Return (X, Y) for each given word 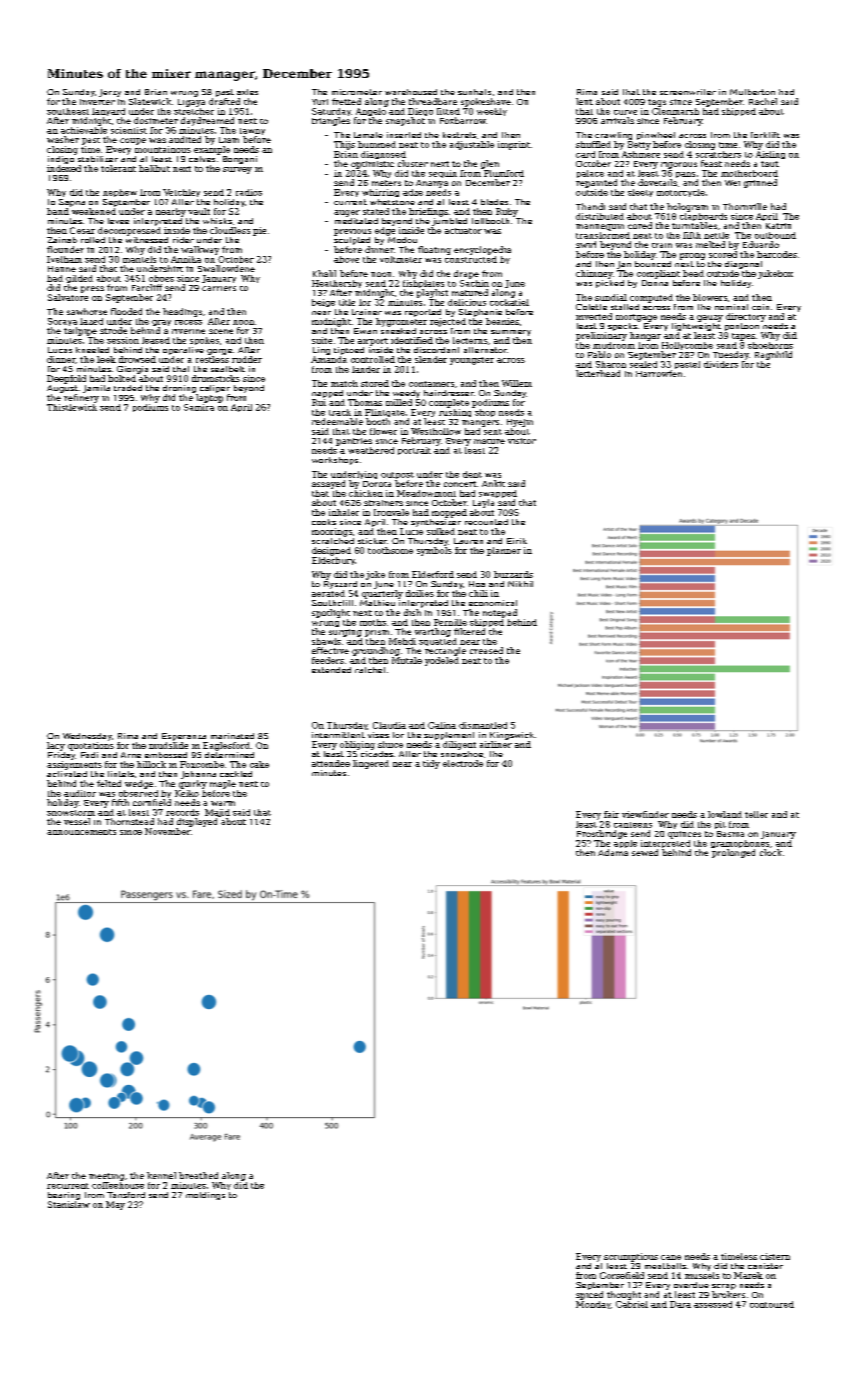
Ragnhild (773, 355)
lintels (121, 774)
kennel (161, 1175)
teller (756, 814)
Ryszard (340, 585)
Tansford (126, 1195)
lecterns (470, 340)
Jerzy (110, 93)
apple (625, 844)
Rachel (763, 101)
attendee (331, 763)
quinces (684, 835)
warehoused (411, 92)
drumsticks (216, 378)
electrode (463, 763)
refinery (81, 398)
